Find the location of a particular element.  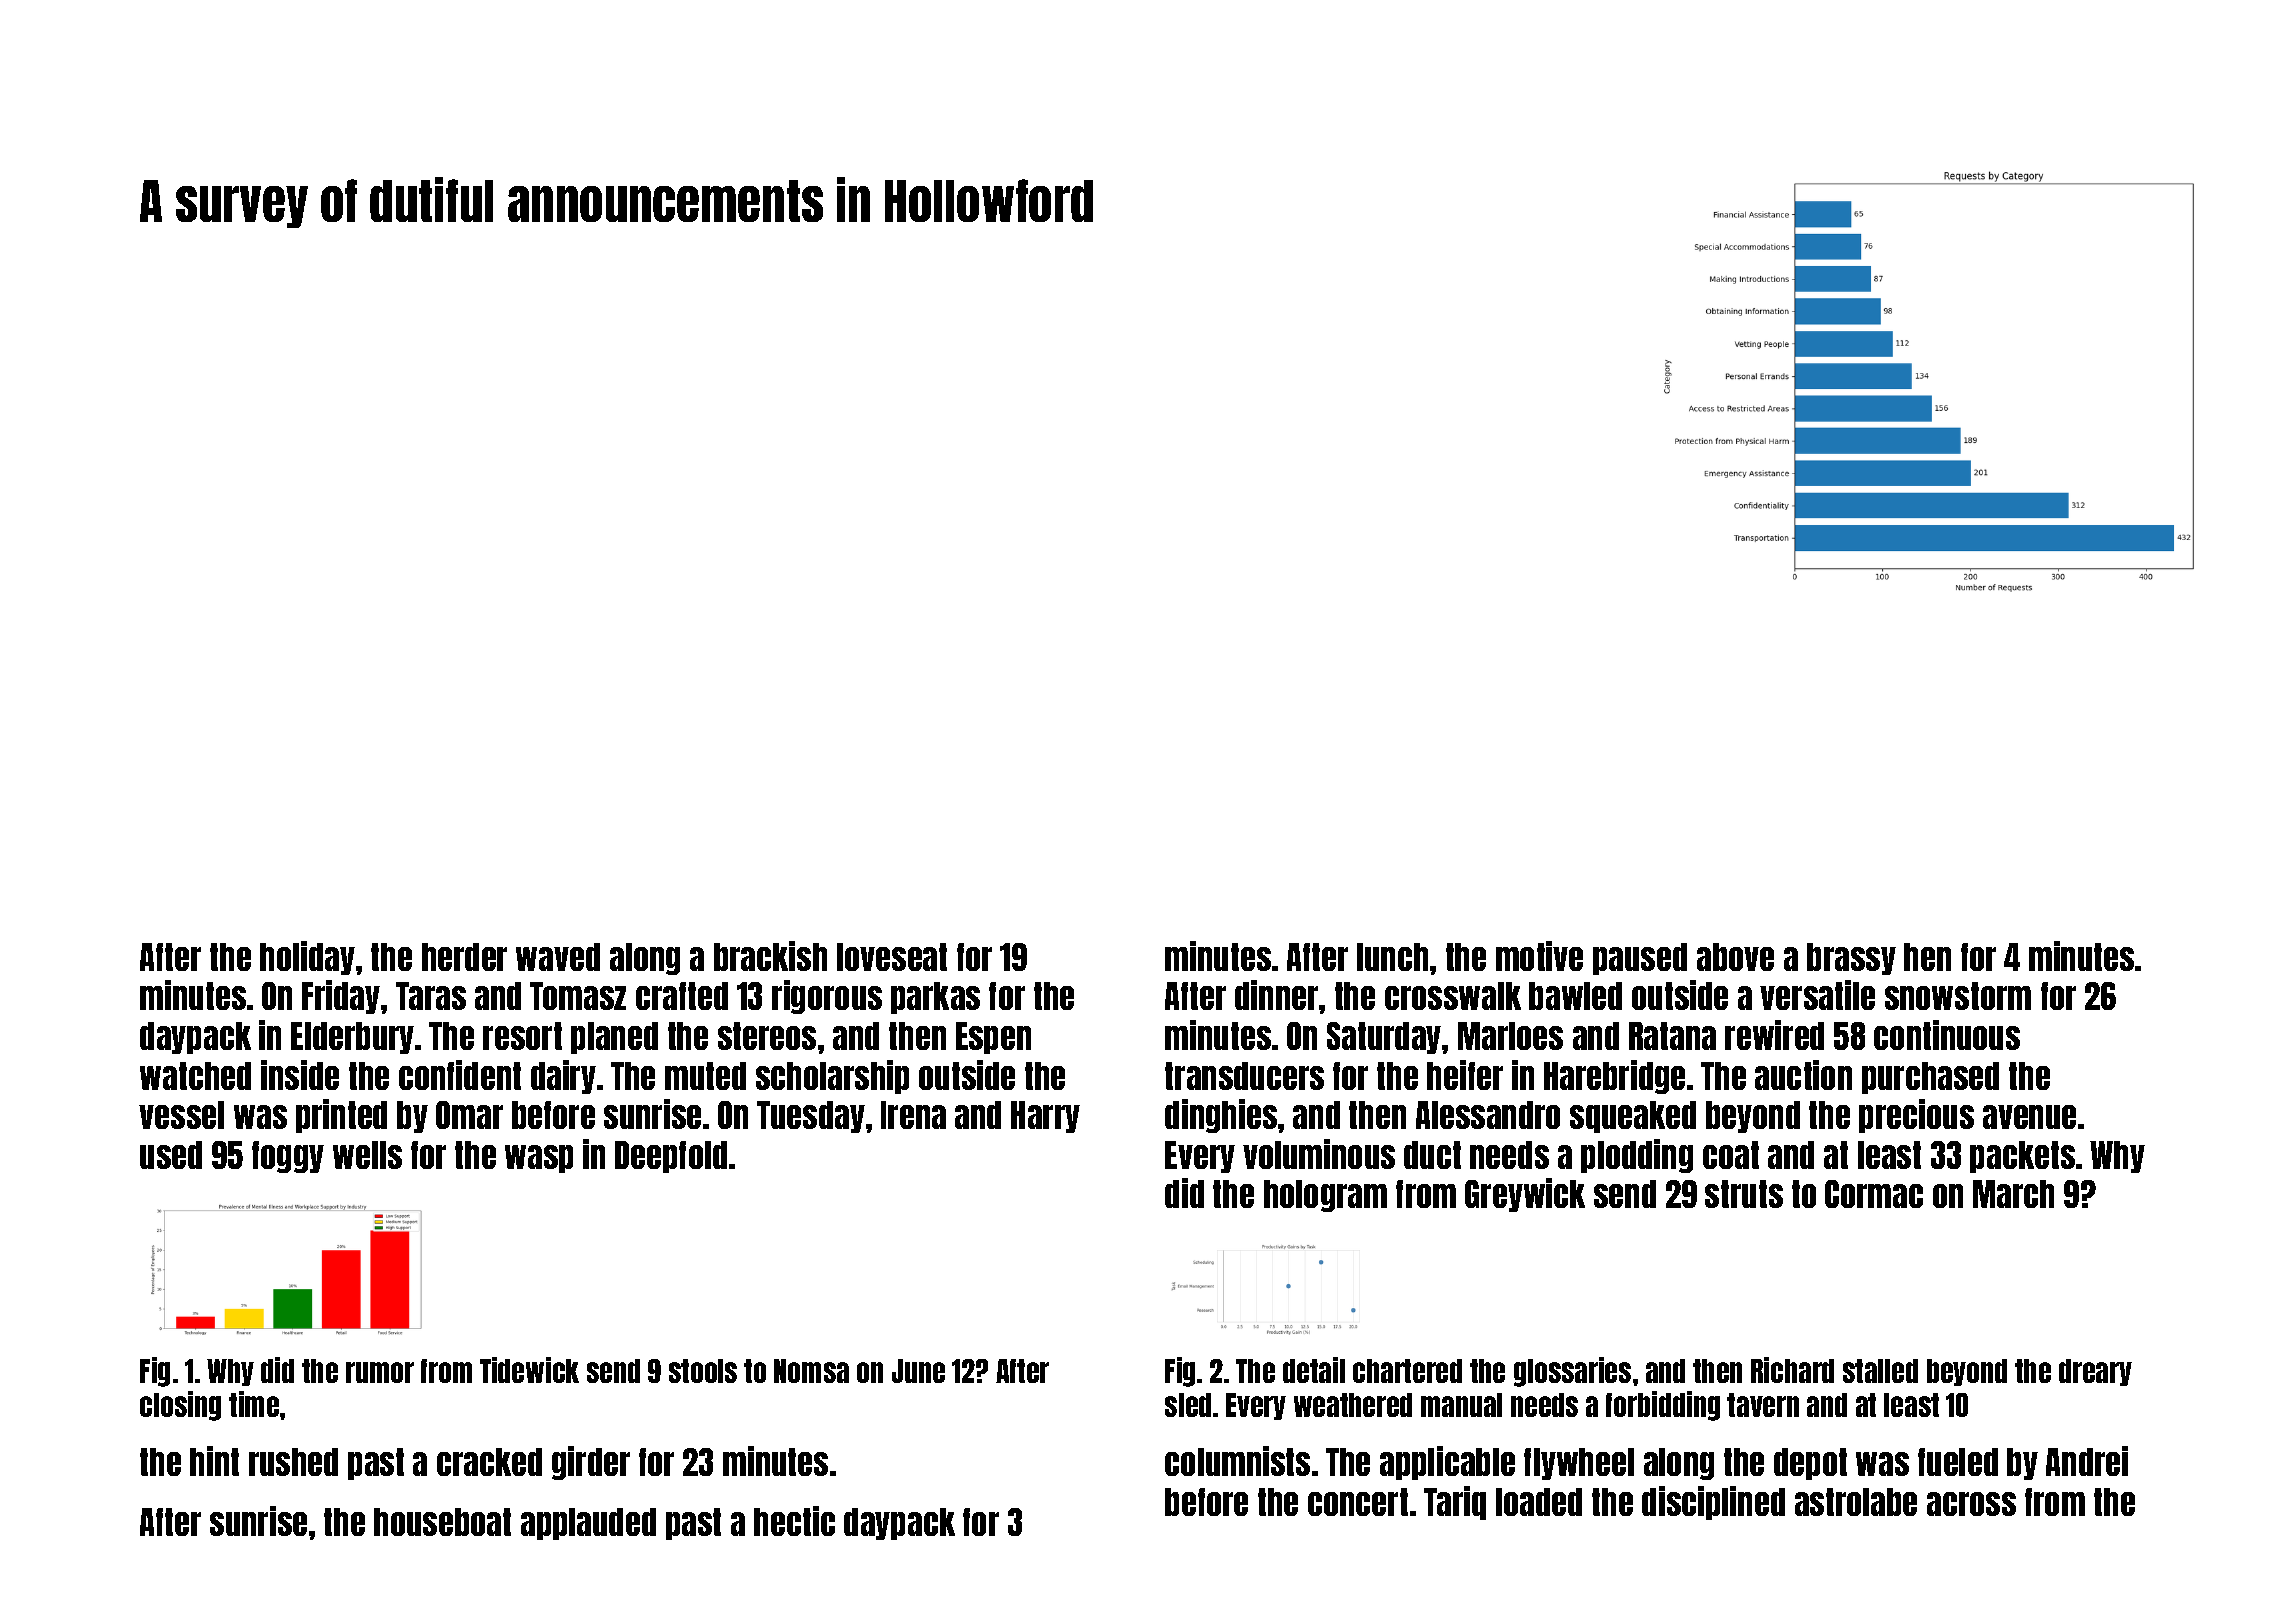

houseboat is located at coordinates (442, 1522).
